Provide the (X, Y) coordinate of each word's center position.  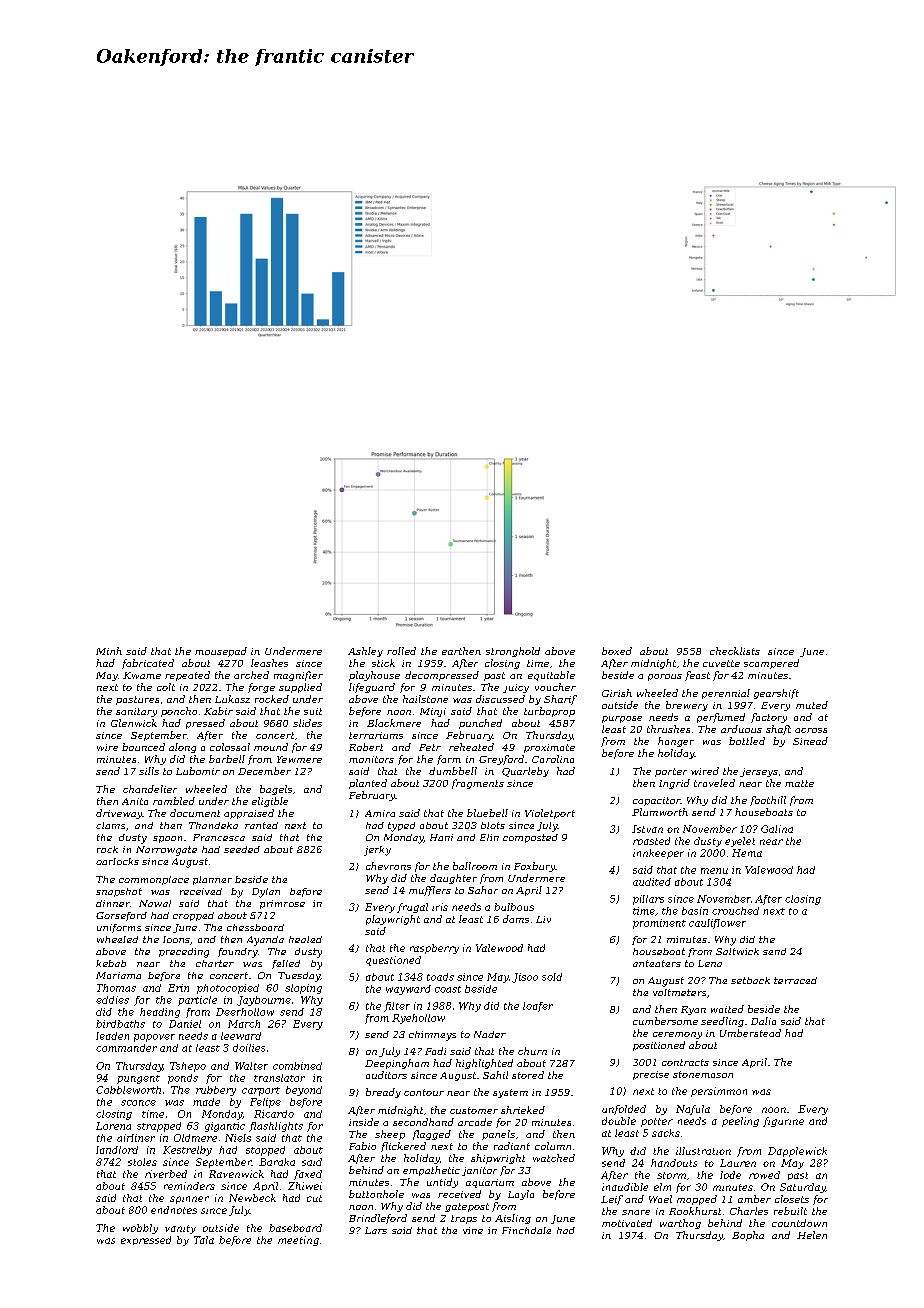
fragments (478, 784)
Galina (777, 829)
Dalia (763, 1021)
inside (364, 1122)
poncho (179, 712)
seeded (242, 849)
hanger (676, 742)
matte (799, 783)
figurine (783, 1122)
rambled (174, 801)
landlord (117, 1150)
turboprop (549, 712)
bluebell (487, 813)
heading (160, 1013)
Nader (490, 1034)
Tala (204, 1240)
